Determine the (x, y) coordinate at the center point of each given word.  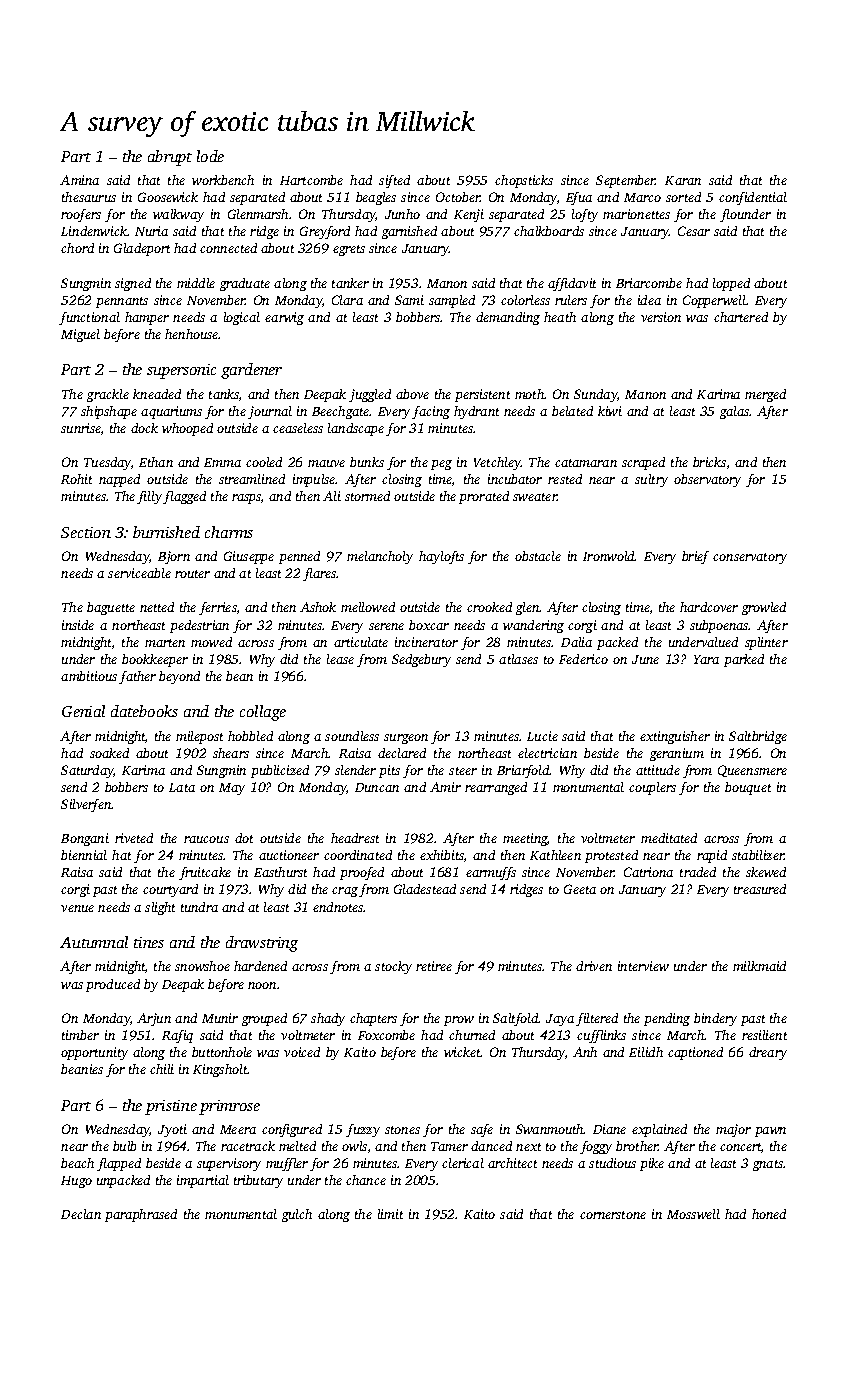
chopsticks (524, 181)
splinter (766, 643)
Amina (79, 180)
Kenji (469, 215)
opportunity (94, 1053)
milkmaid (759, 966)
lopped (731, 284)
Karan (683, 180)
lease (340, 659)
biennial (84, 855)
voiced (302, 1052)
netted (157, 607)
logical (242, 318)
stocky (393, 967)
